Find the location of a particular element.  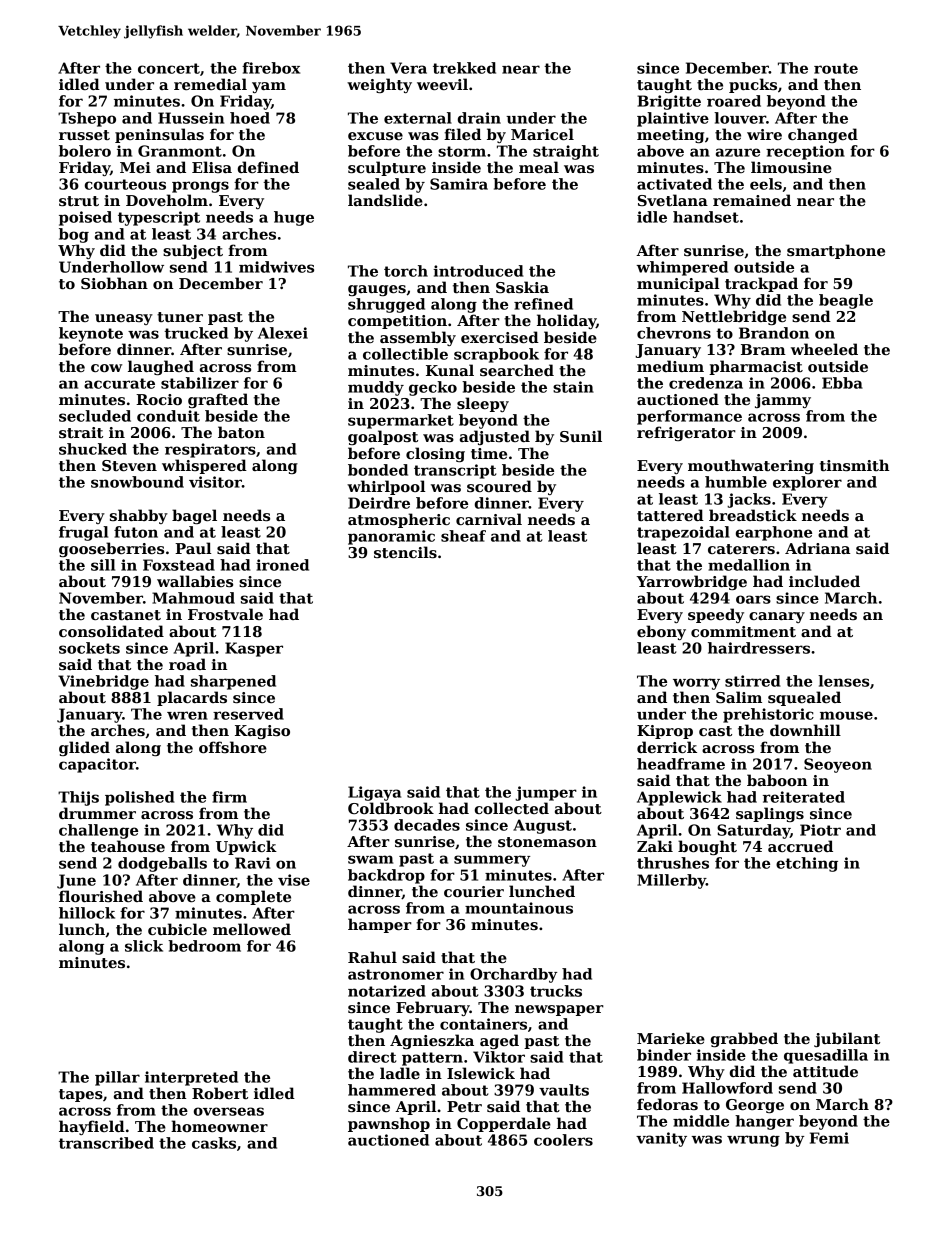

mouse is located at coordinates (846, 715).
